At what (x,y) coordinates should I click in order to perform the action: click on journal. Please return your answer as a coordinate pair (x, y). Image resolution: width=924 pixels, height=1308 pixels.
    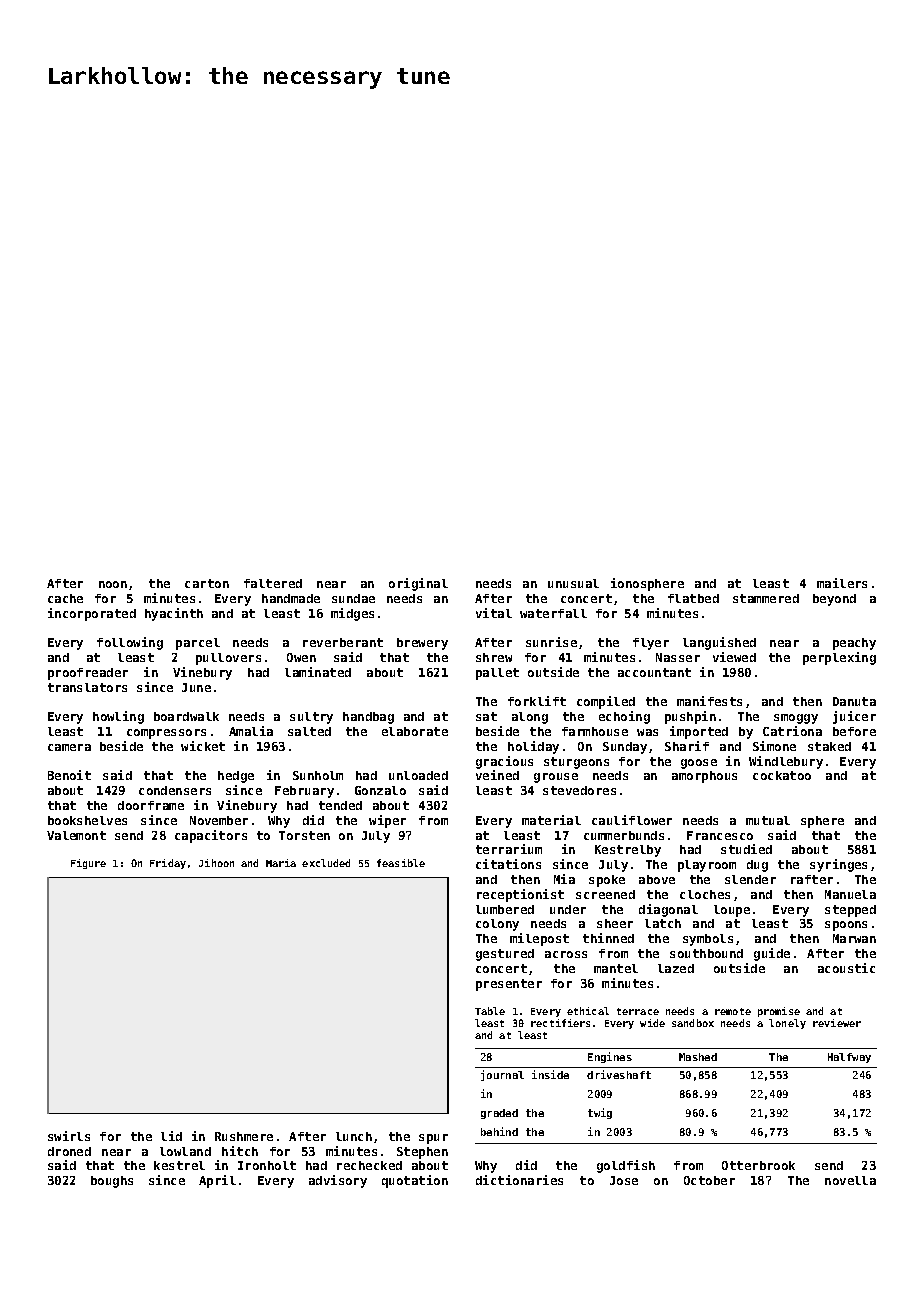
    Looking at the image, I should click on (502, 1075).
